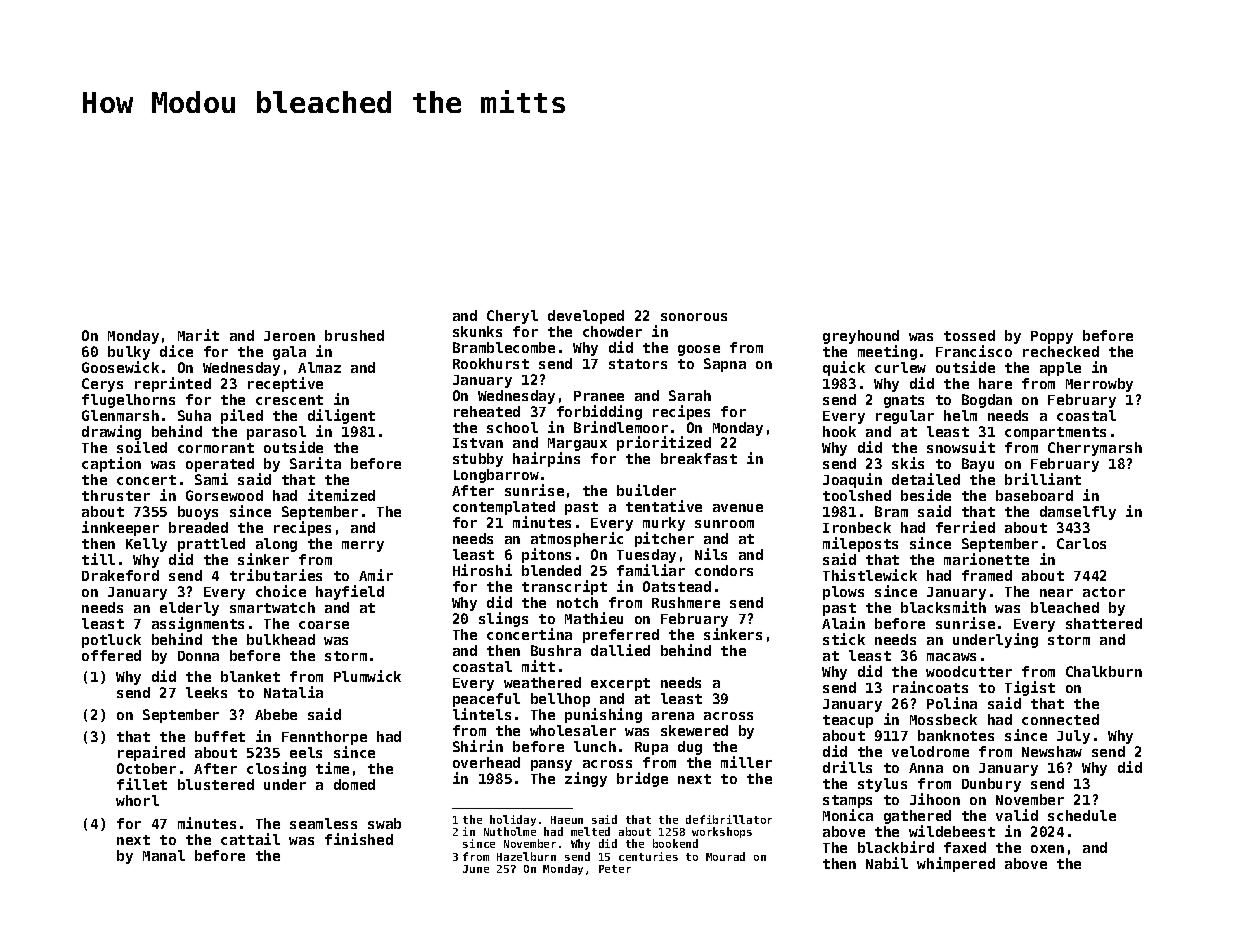 This screenshot has width=1233, height=952. I want to click on eels, so click(306, 752).
